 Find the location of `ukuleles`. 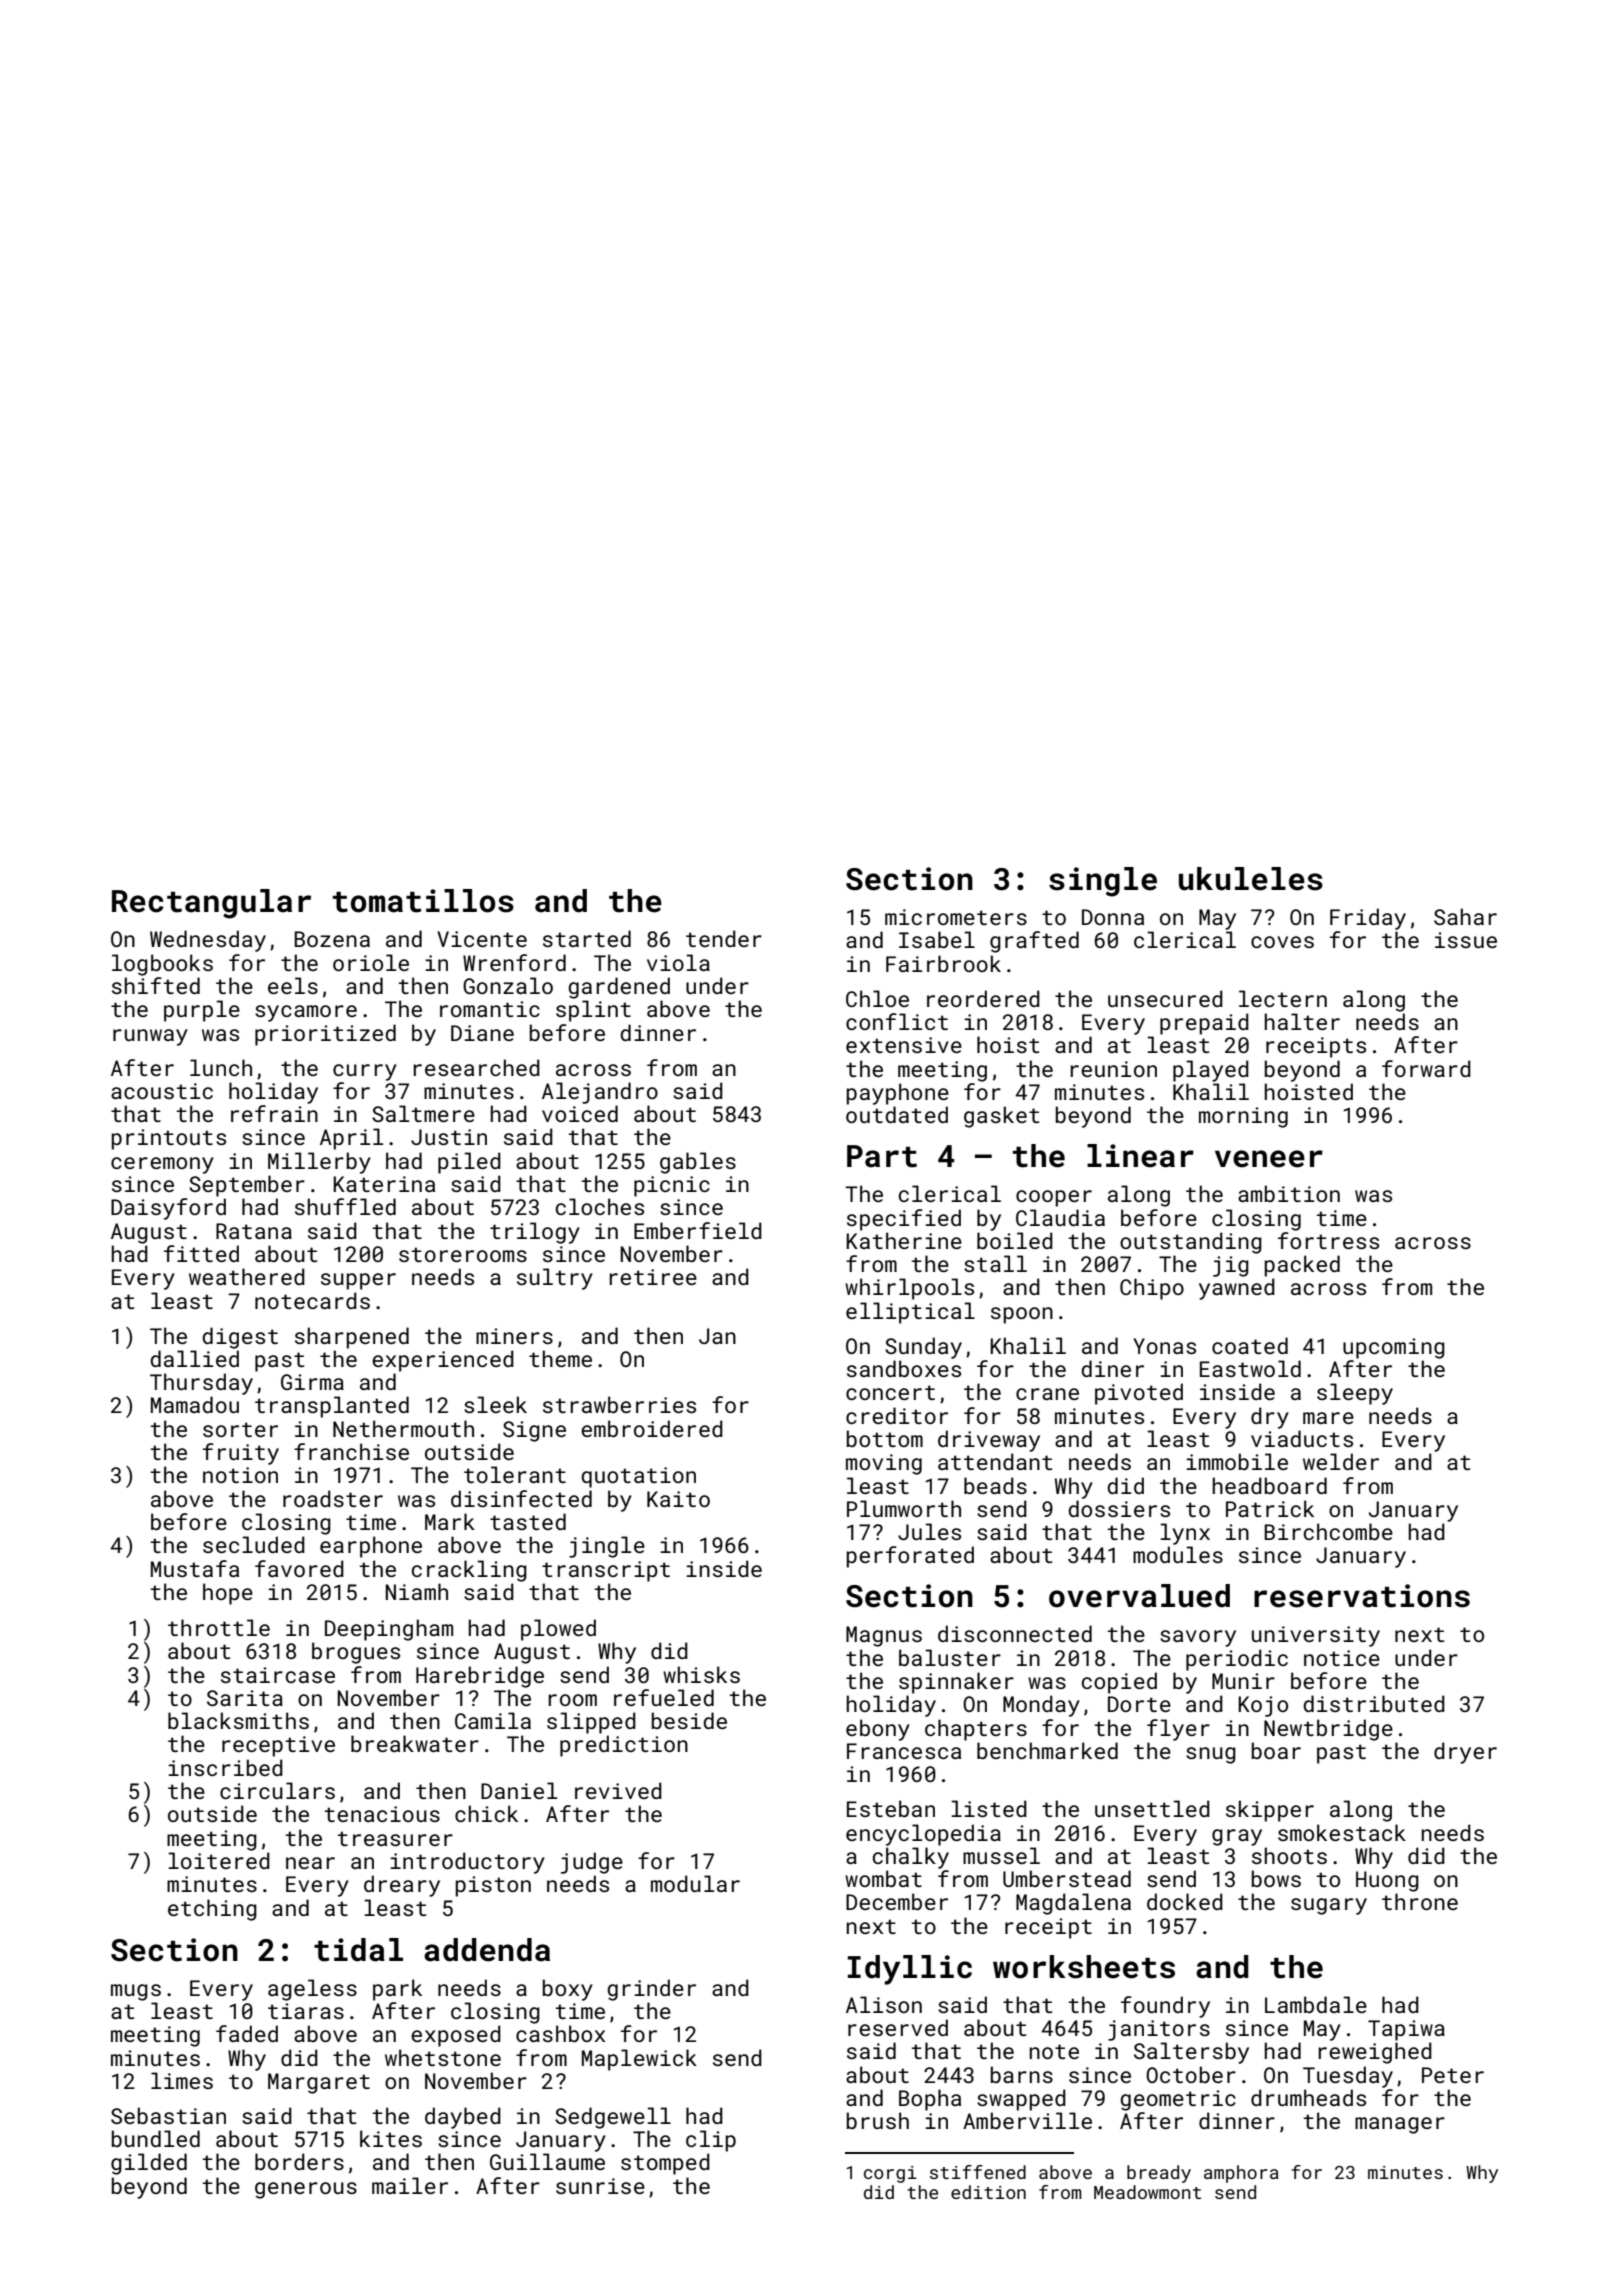

ukuleles is located at coordinates (1251, 879).
